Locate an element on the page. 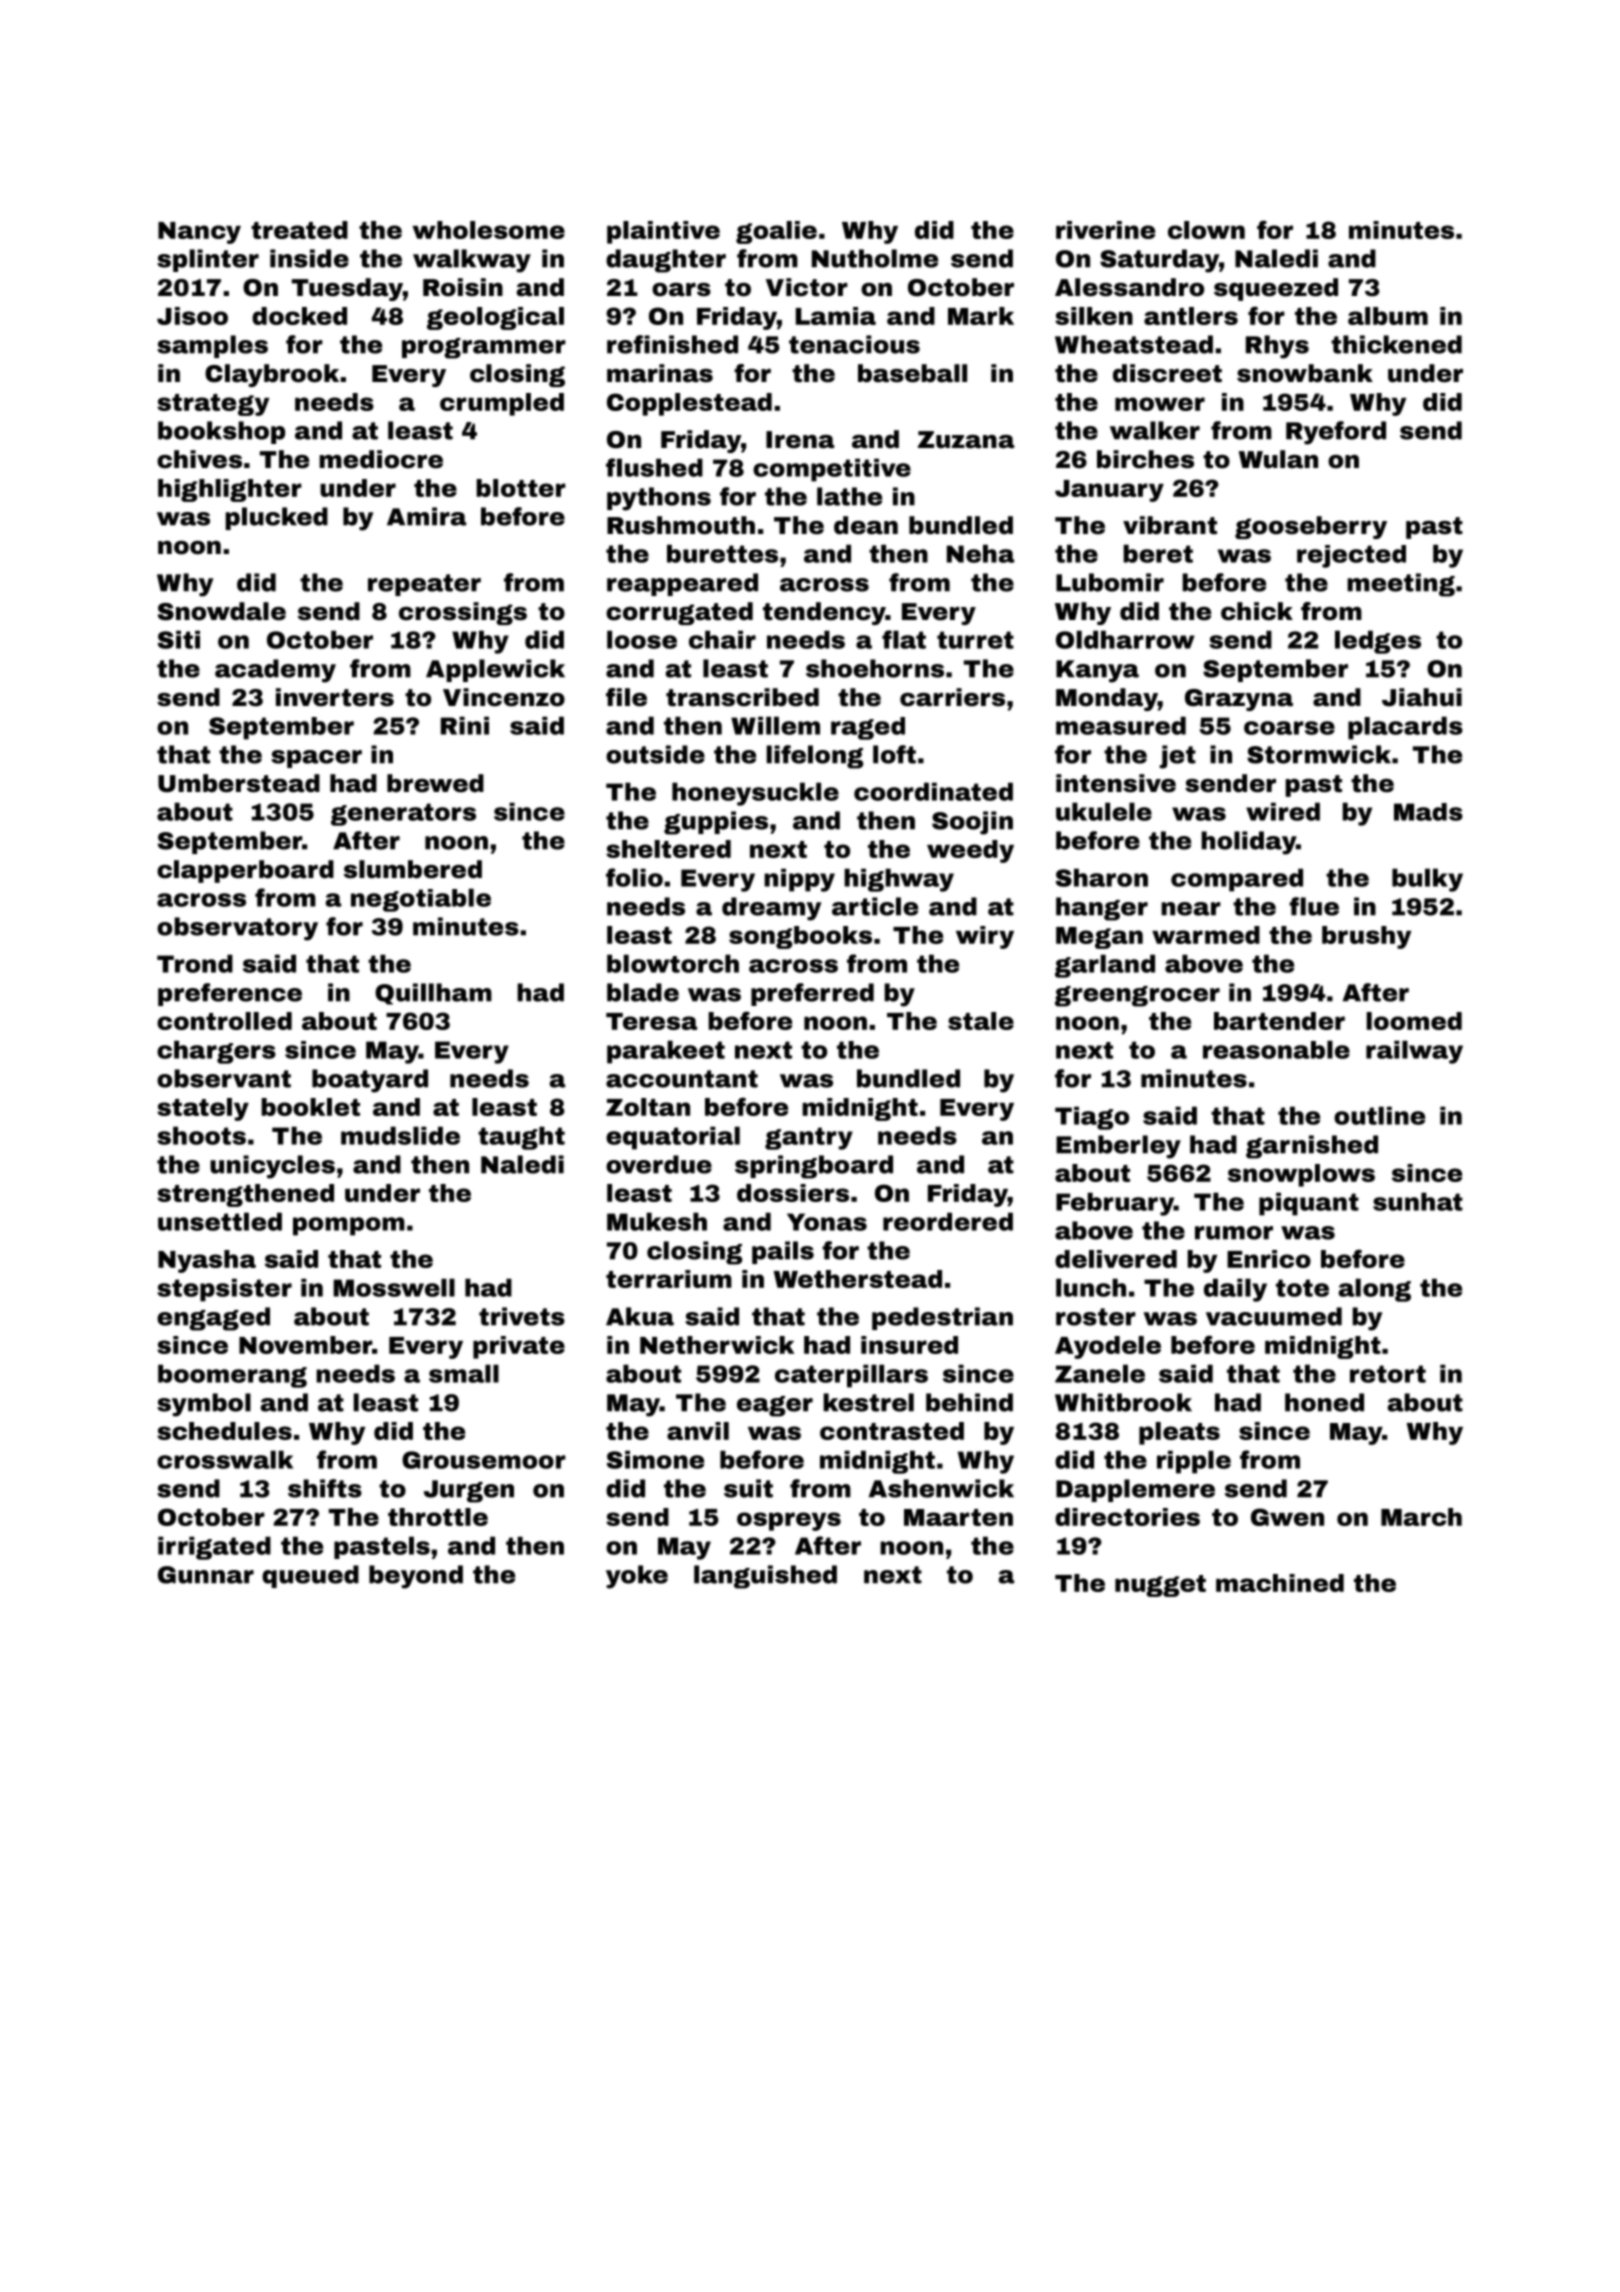 The height and width of the page is (2292, 1620). caterpillars is located at coordinates (851, 1376).
